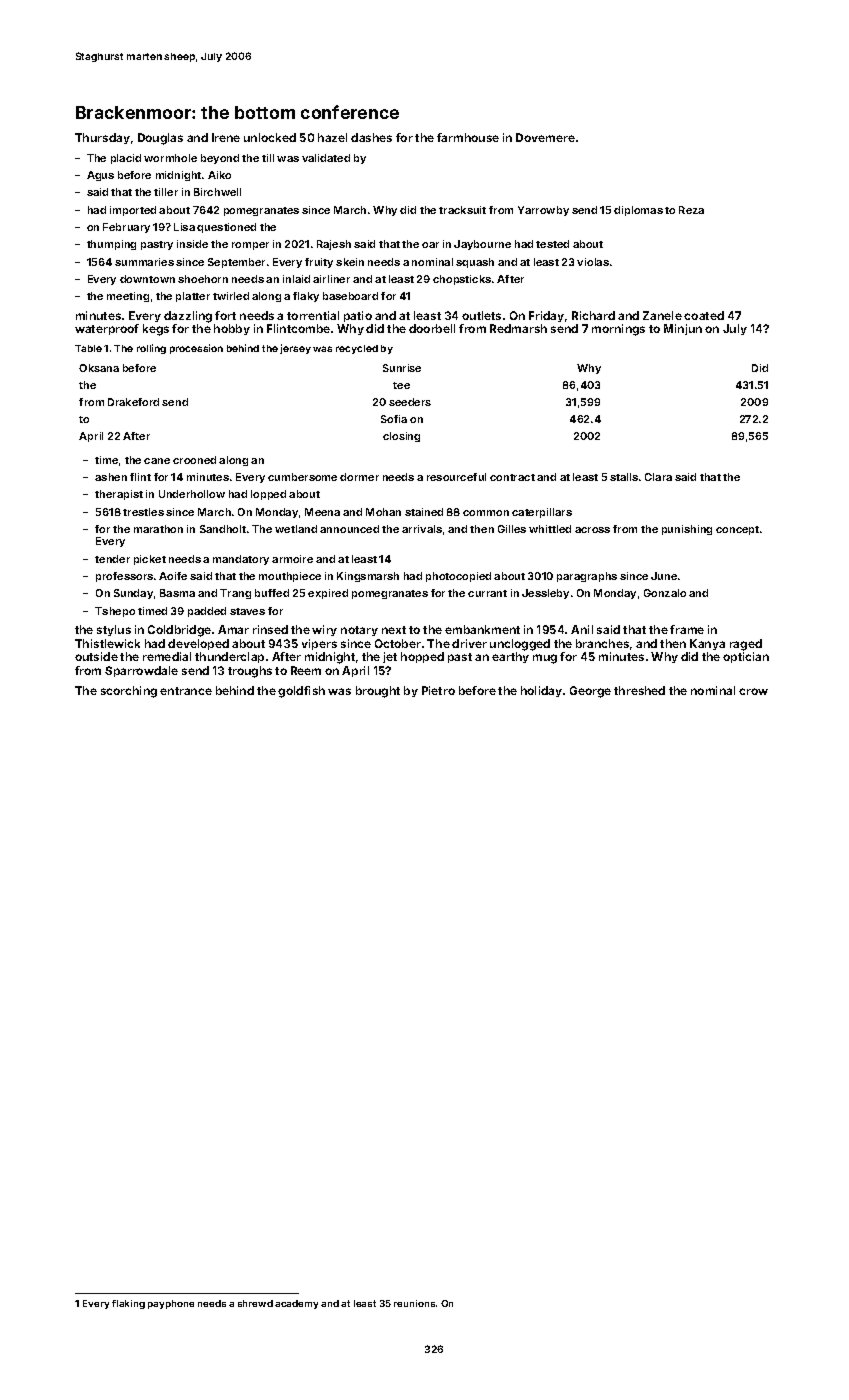 The height and width of the screenshot is (1400, 849). Describe the element at coordinates (129, 692) in the screenshot. I see `scorching` at that location.
